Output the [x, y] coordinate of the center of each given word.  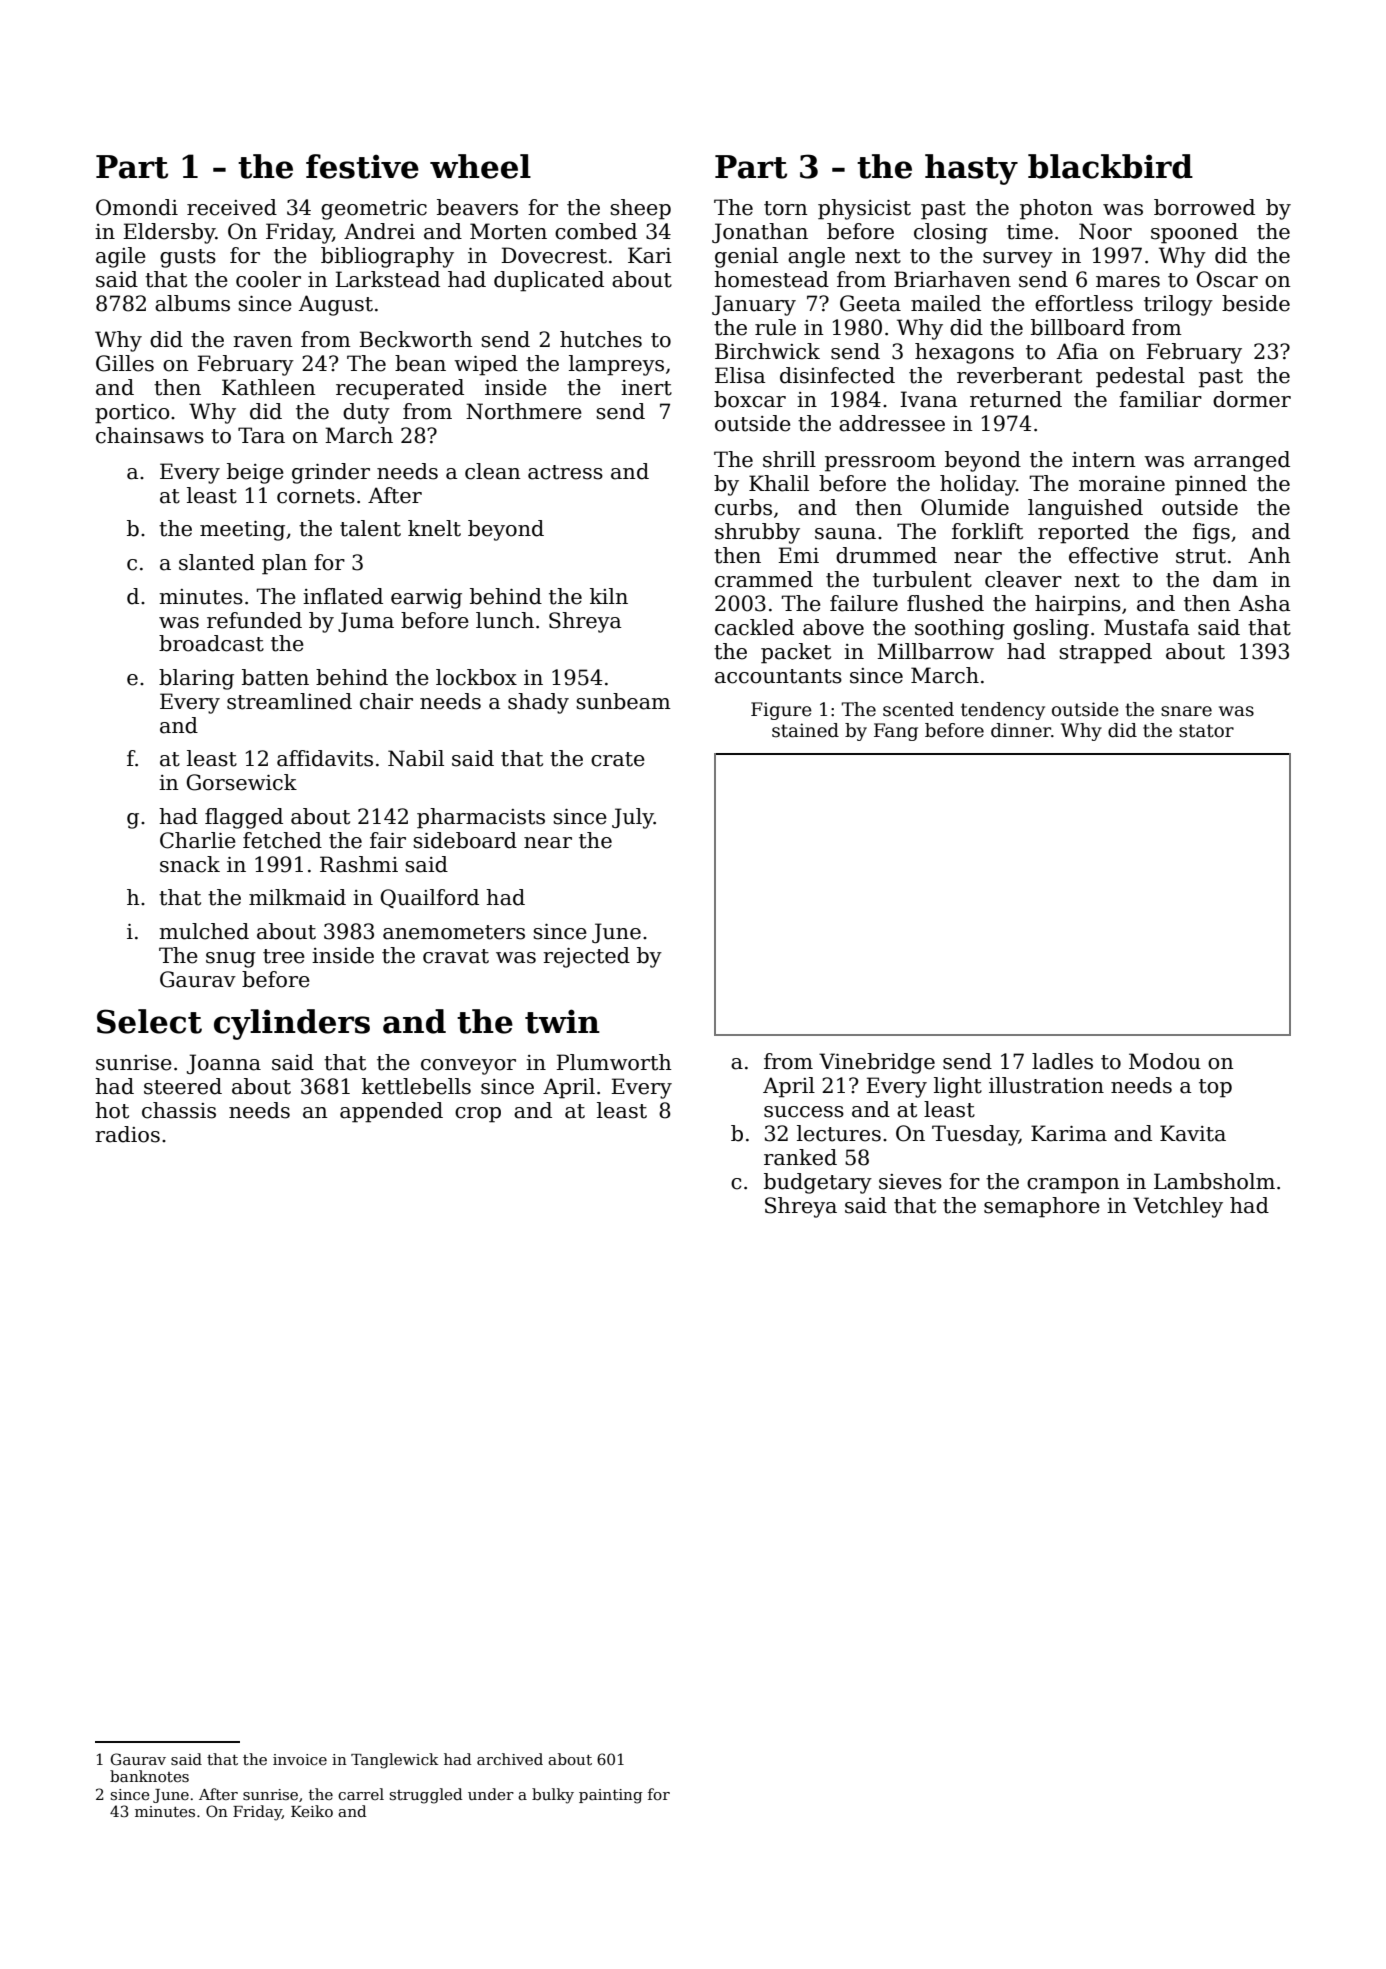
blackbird [1110, 166]
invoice [300, 1759]
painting [611, 1796]
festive [362, 166]
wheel [480, 166]
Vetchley [1178, 1207]
